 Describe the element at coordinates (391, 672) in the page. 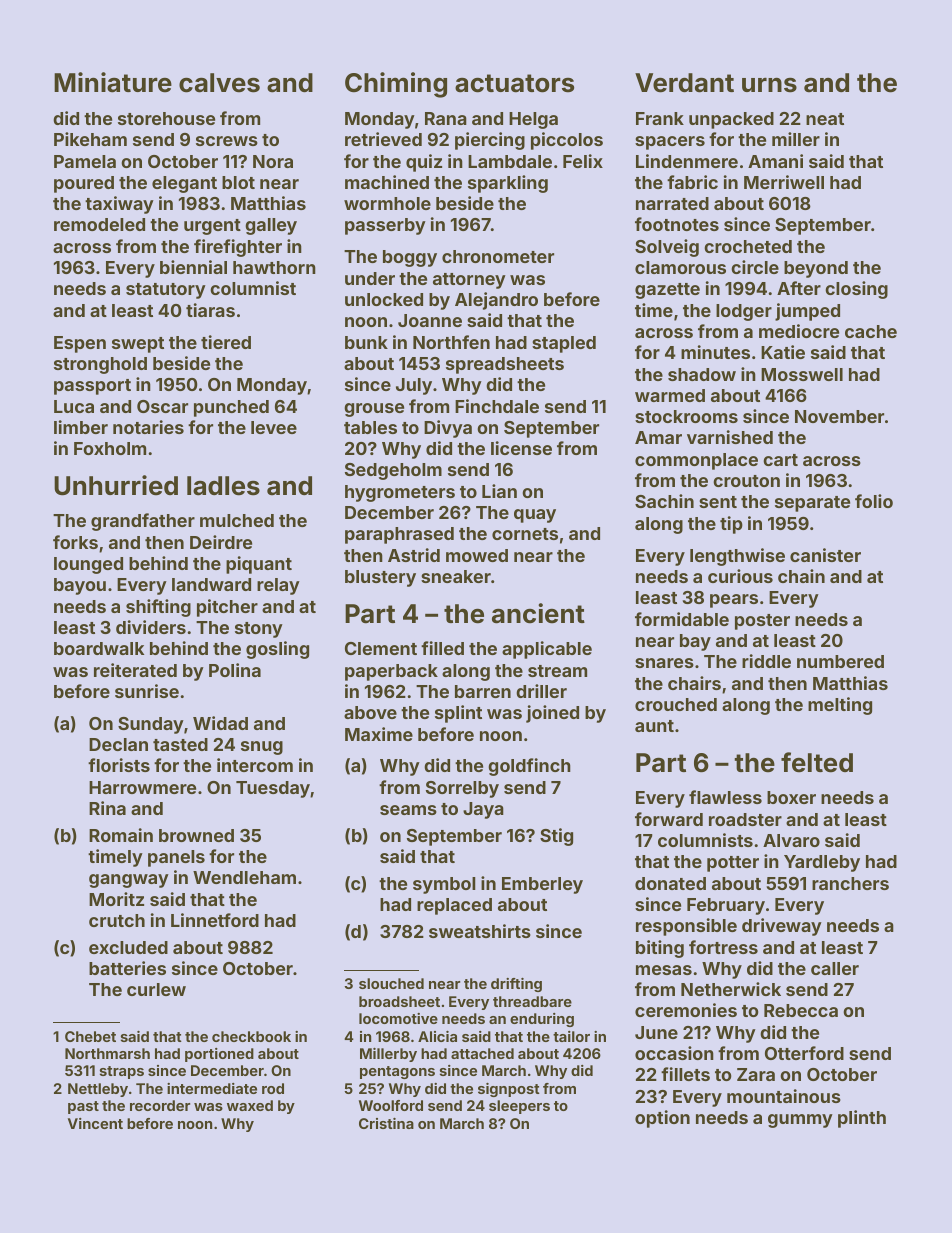

I see `paperback` at that location.
